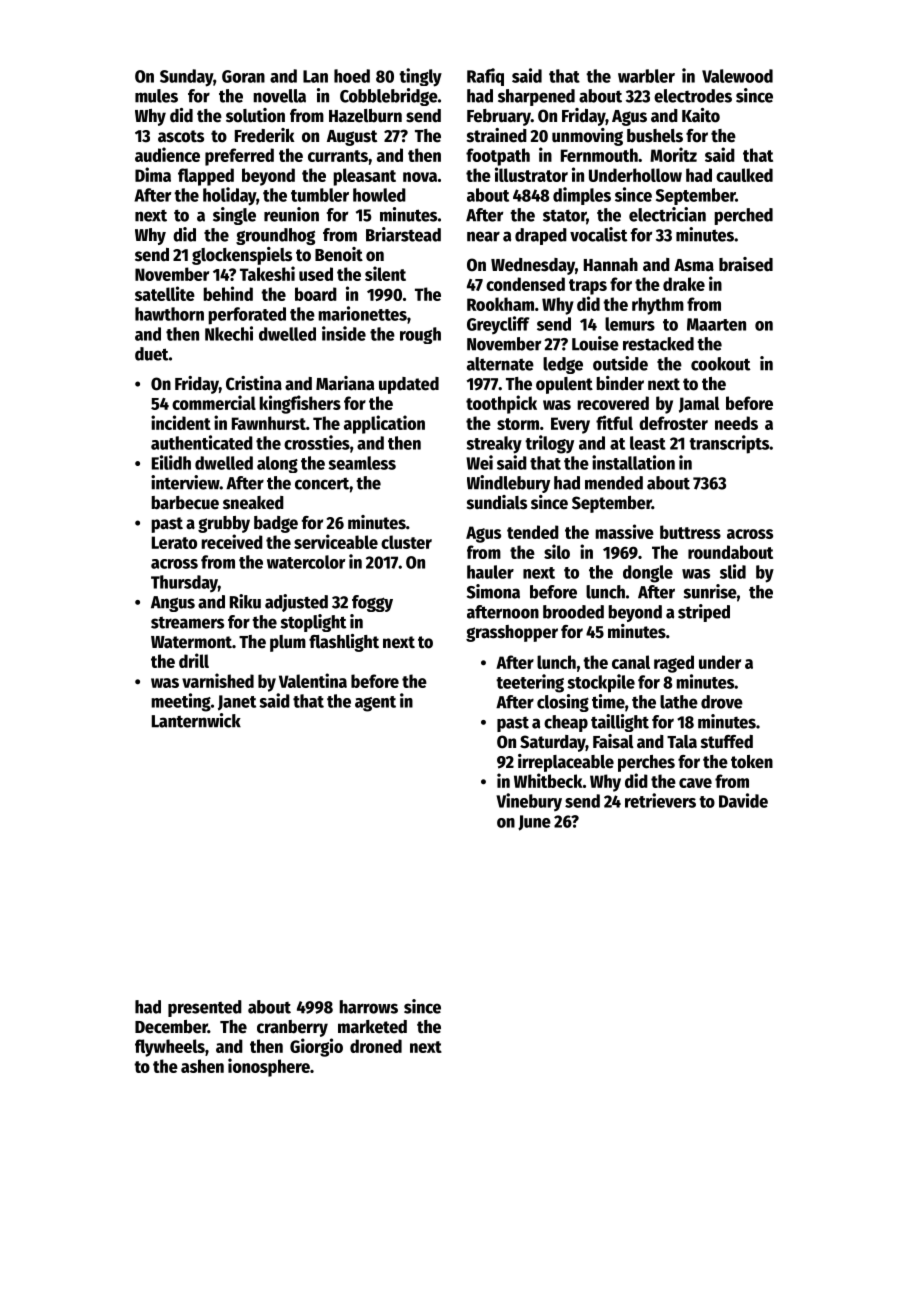  I want to click on ionosphere, so click(269, 1067).
